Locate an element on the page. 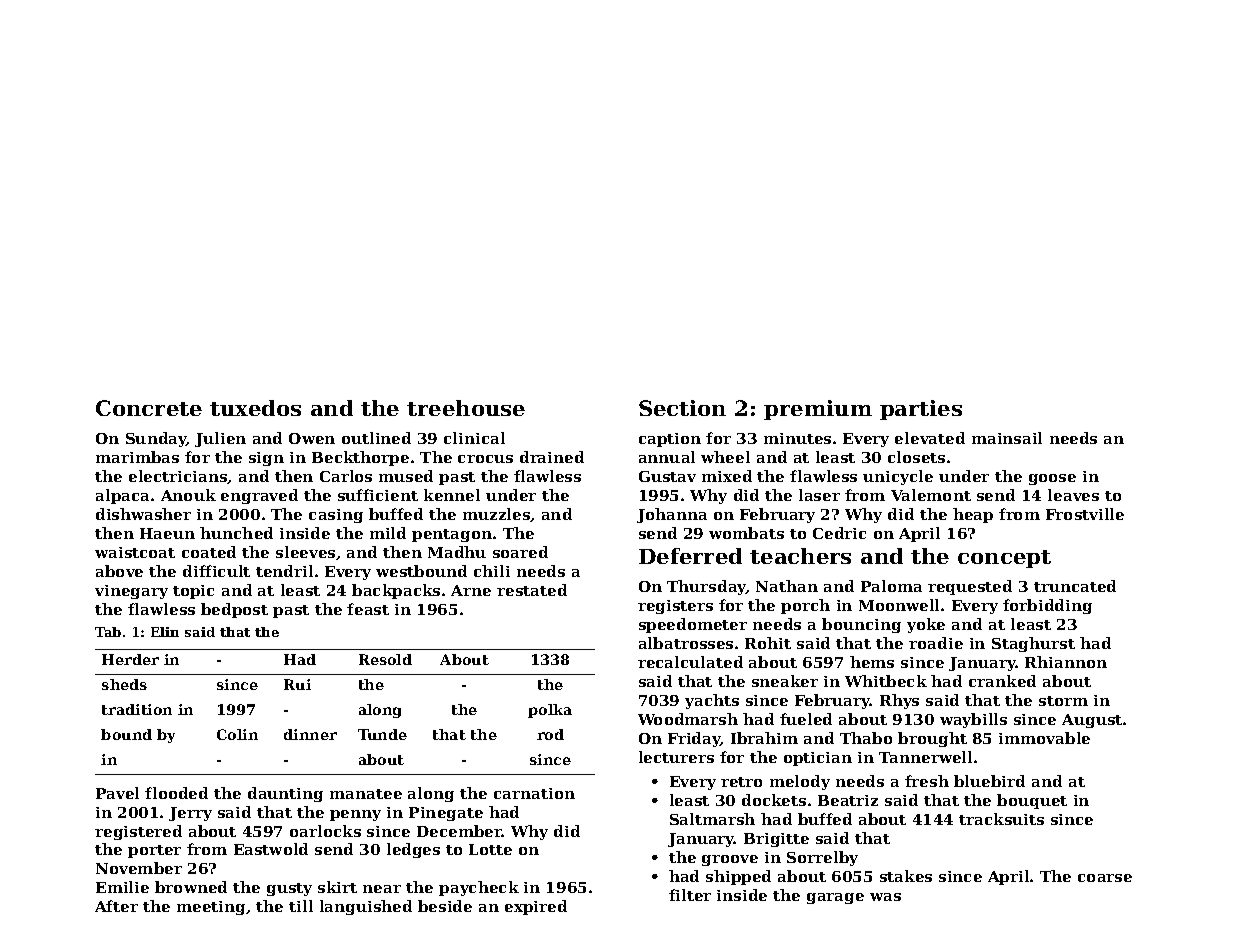  garage is located at coordinates (835, 898).
